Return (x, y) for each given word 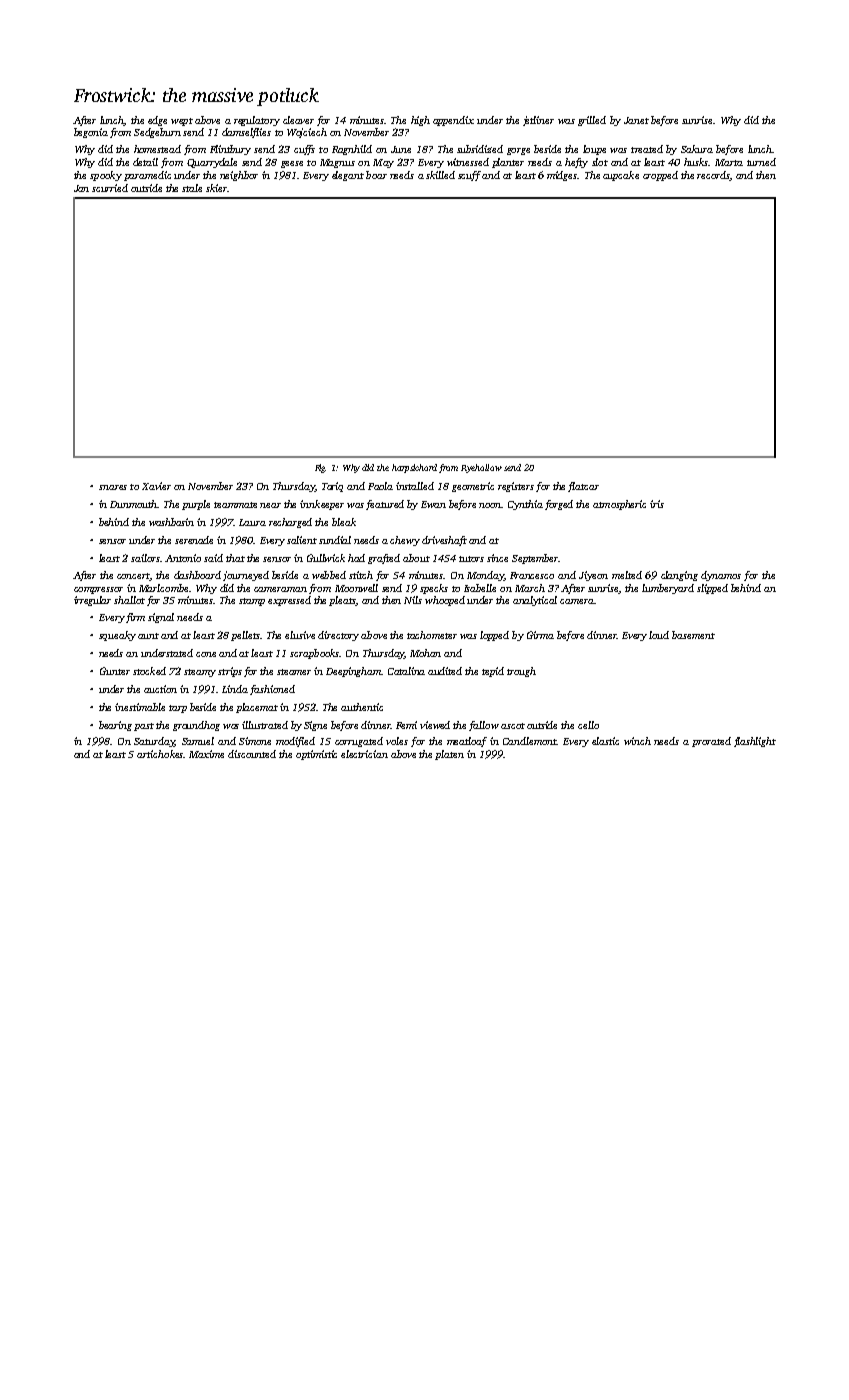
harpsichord (414, 468)
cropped (660, 176)
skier (216, 188)
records (713, 175)
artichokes (160, 754)
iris (657, 504)
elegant (348, 176)
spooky (106, 176)
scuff (469, 176)
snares (113, 487)
